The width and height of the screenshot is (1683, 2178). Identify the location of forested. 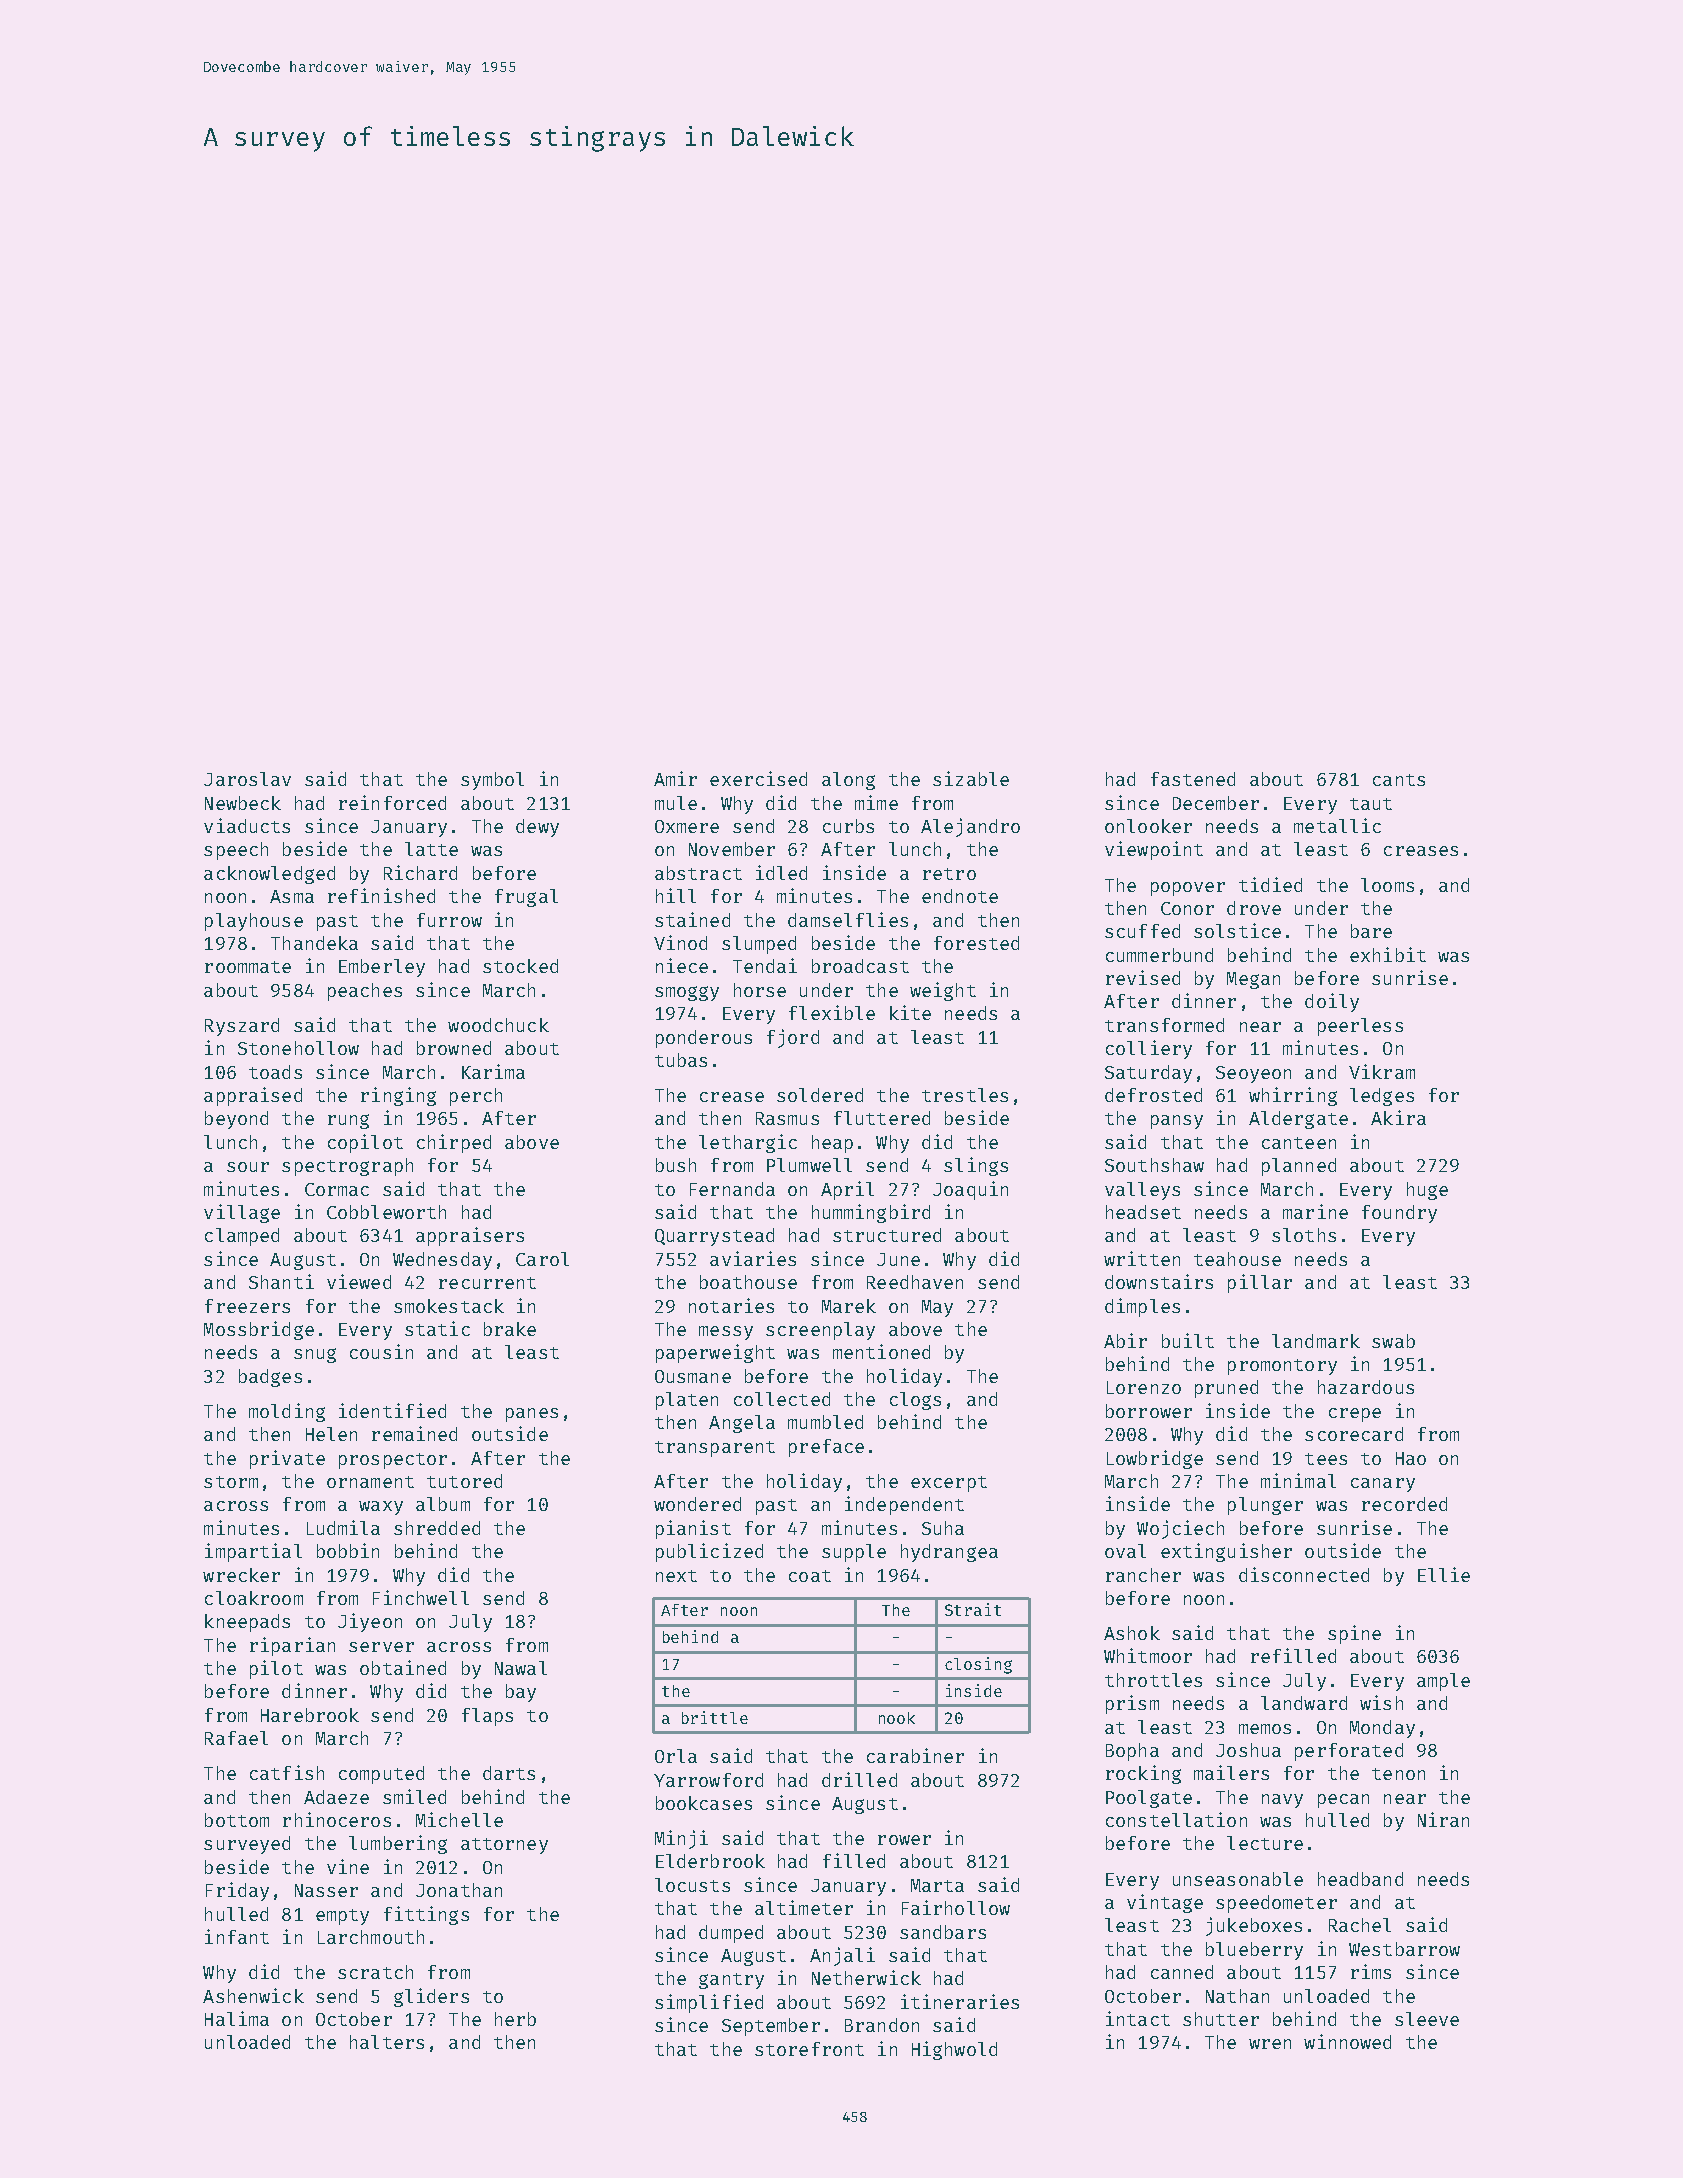
(976, 943).
